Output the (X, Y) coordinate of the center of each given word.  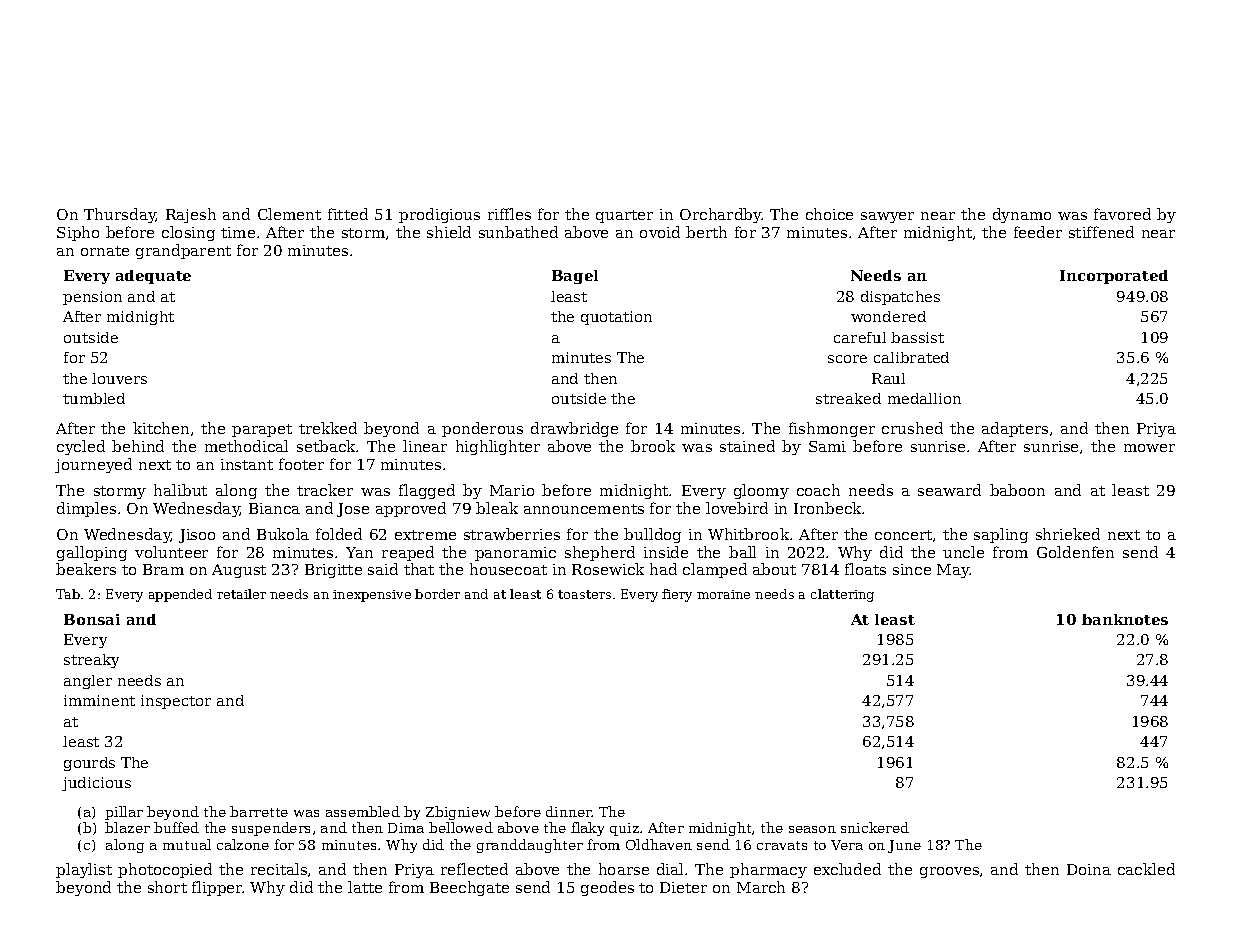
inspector (176, 702)
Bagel (575, 277)
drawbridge (574, 429)
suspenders (271, 829)
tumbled (94, 398)
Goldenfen (1075, 552)
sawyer (887, 217)
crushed (912, 428)
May (953, 571)
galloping (92, 553)
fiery (677, 595)
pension (92, 298)
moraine (723, 594)
